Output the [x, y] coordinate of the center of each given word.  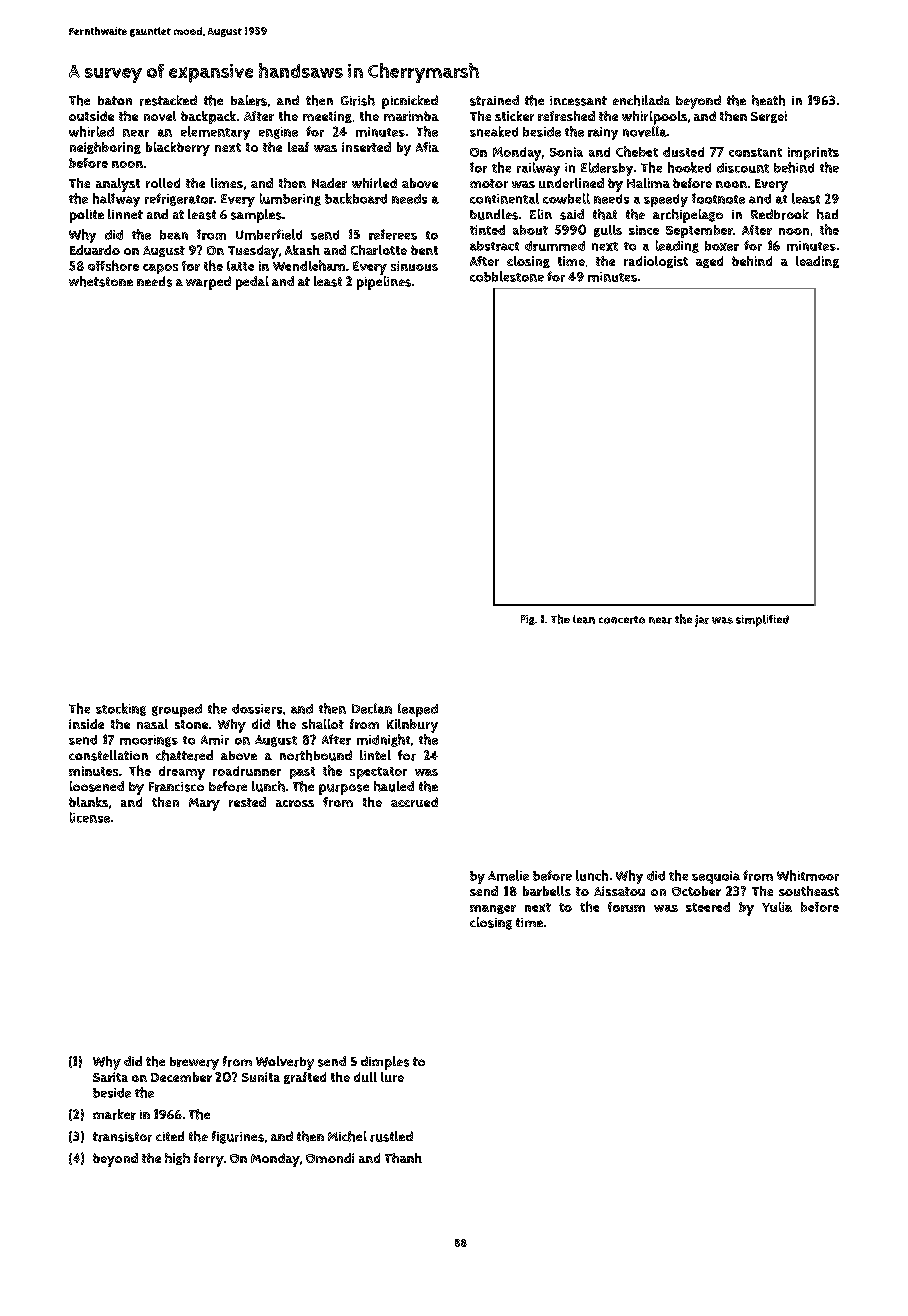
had [827, 214]
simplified [762, 621]
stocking [121, 709]
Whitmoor [808, 875]
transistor [122, 1137]
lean [584, 619]
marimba [411, 116]
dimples [385, 1063]
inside [86, 724]
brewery [194, 1063]
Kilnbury [412, 726]
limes [227, 183]
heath [768, 100]
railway [538, 169]
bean [174, 235]
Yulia [777, 907]
